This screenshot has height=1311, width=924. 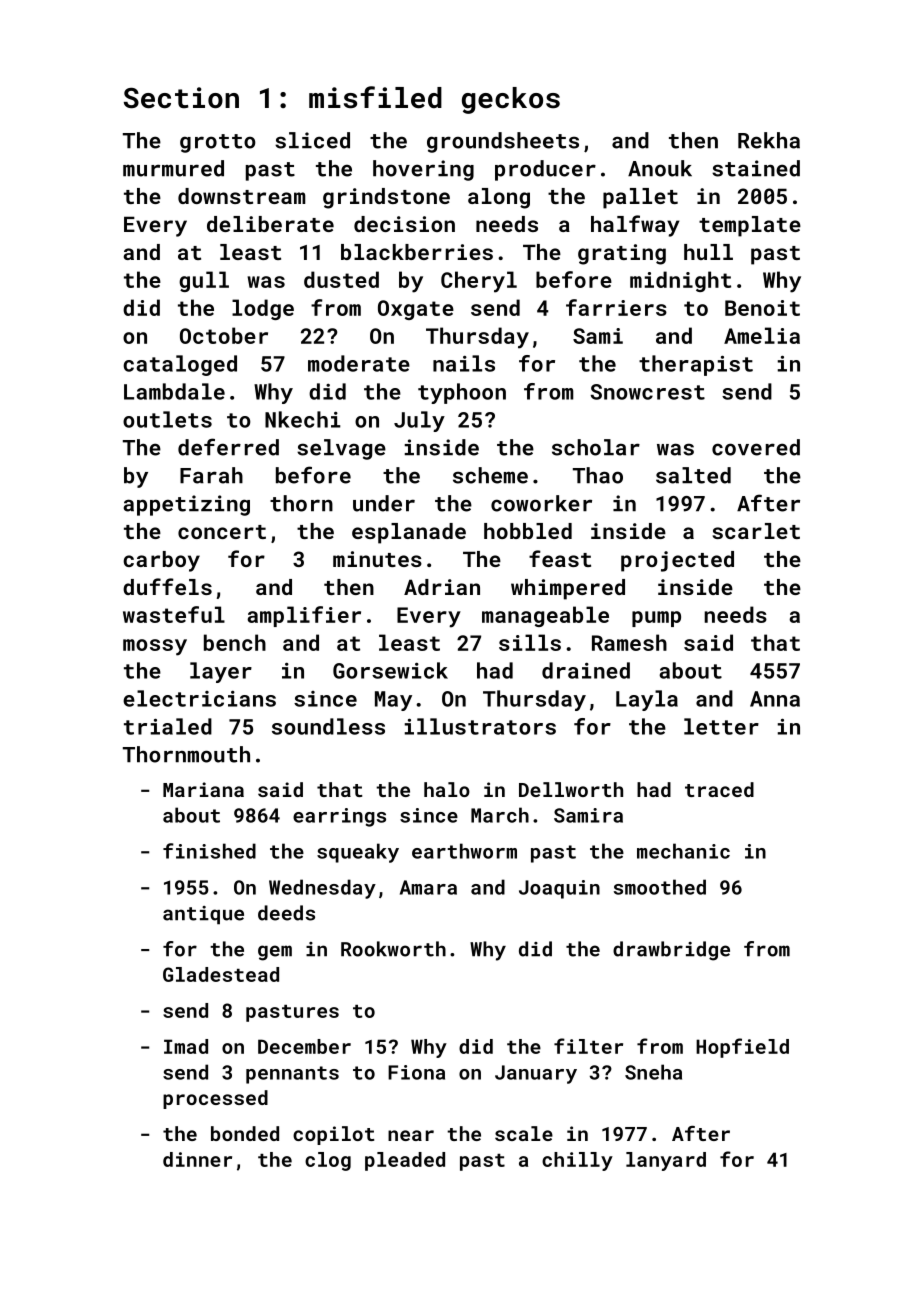 I want to click on pallet, so click(x=640, y=198).
